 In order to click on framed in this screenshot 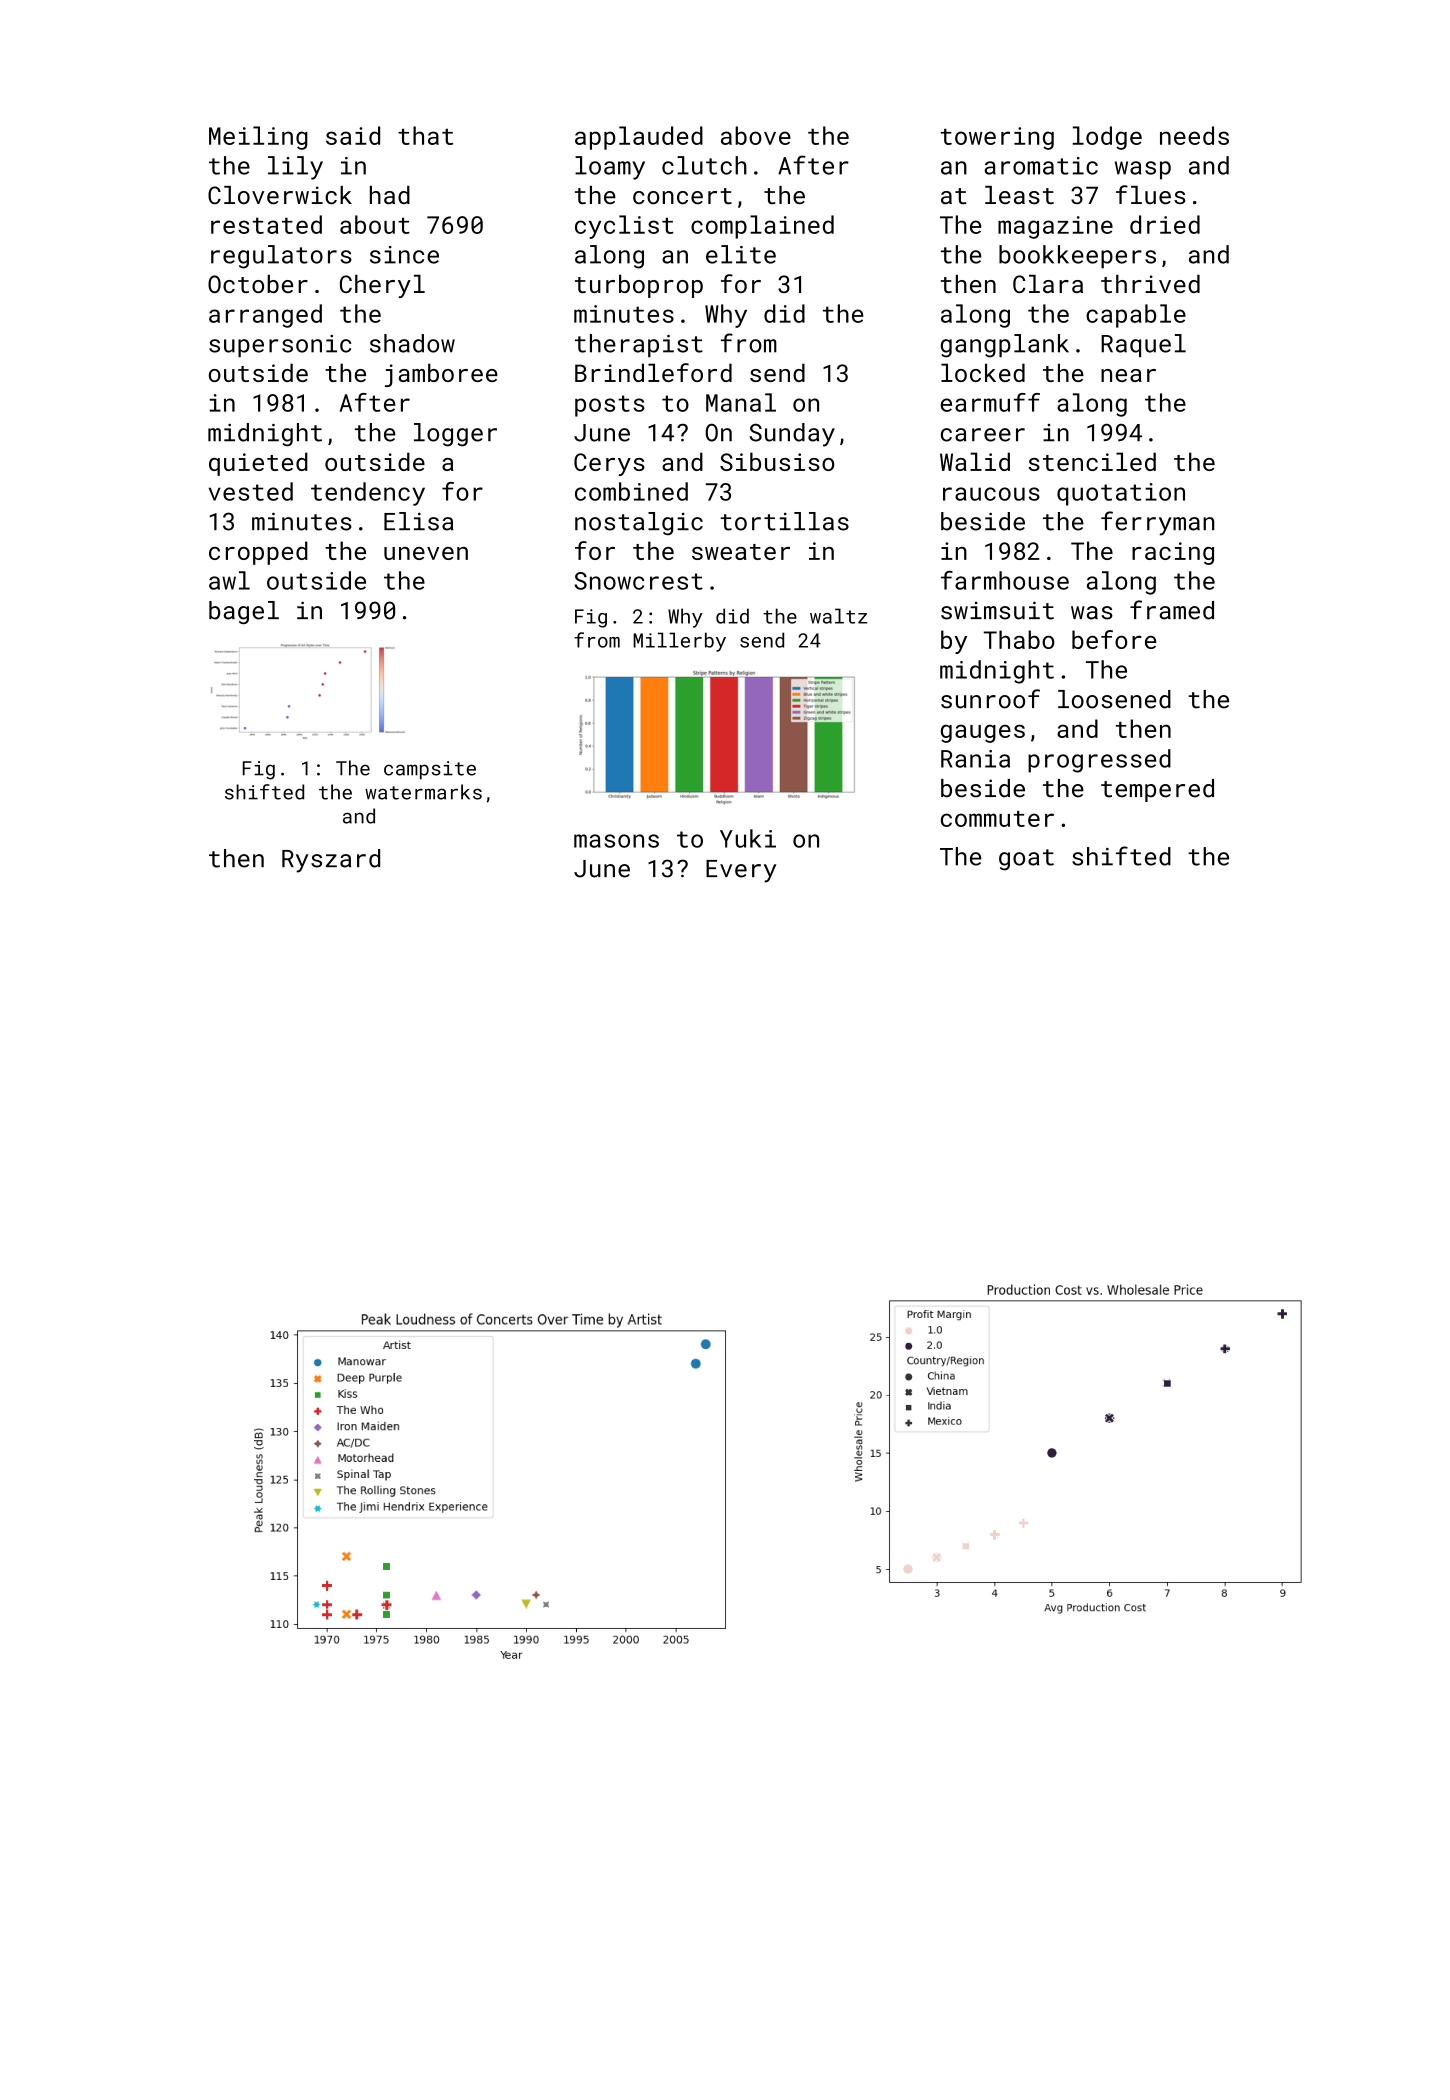, I will do `click(1172, 610)`.
